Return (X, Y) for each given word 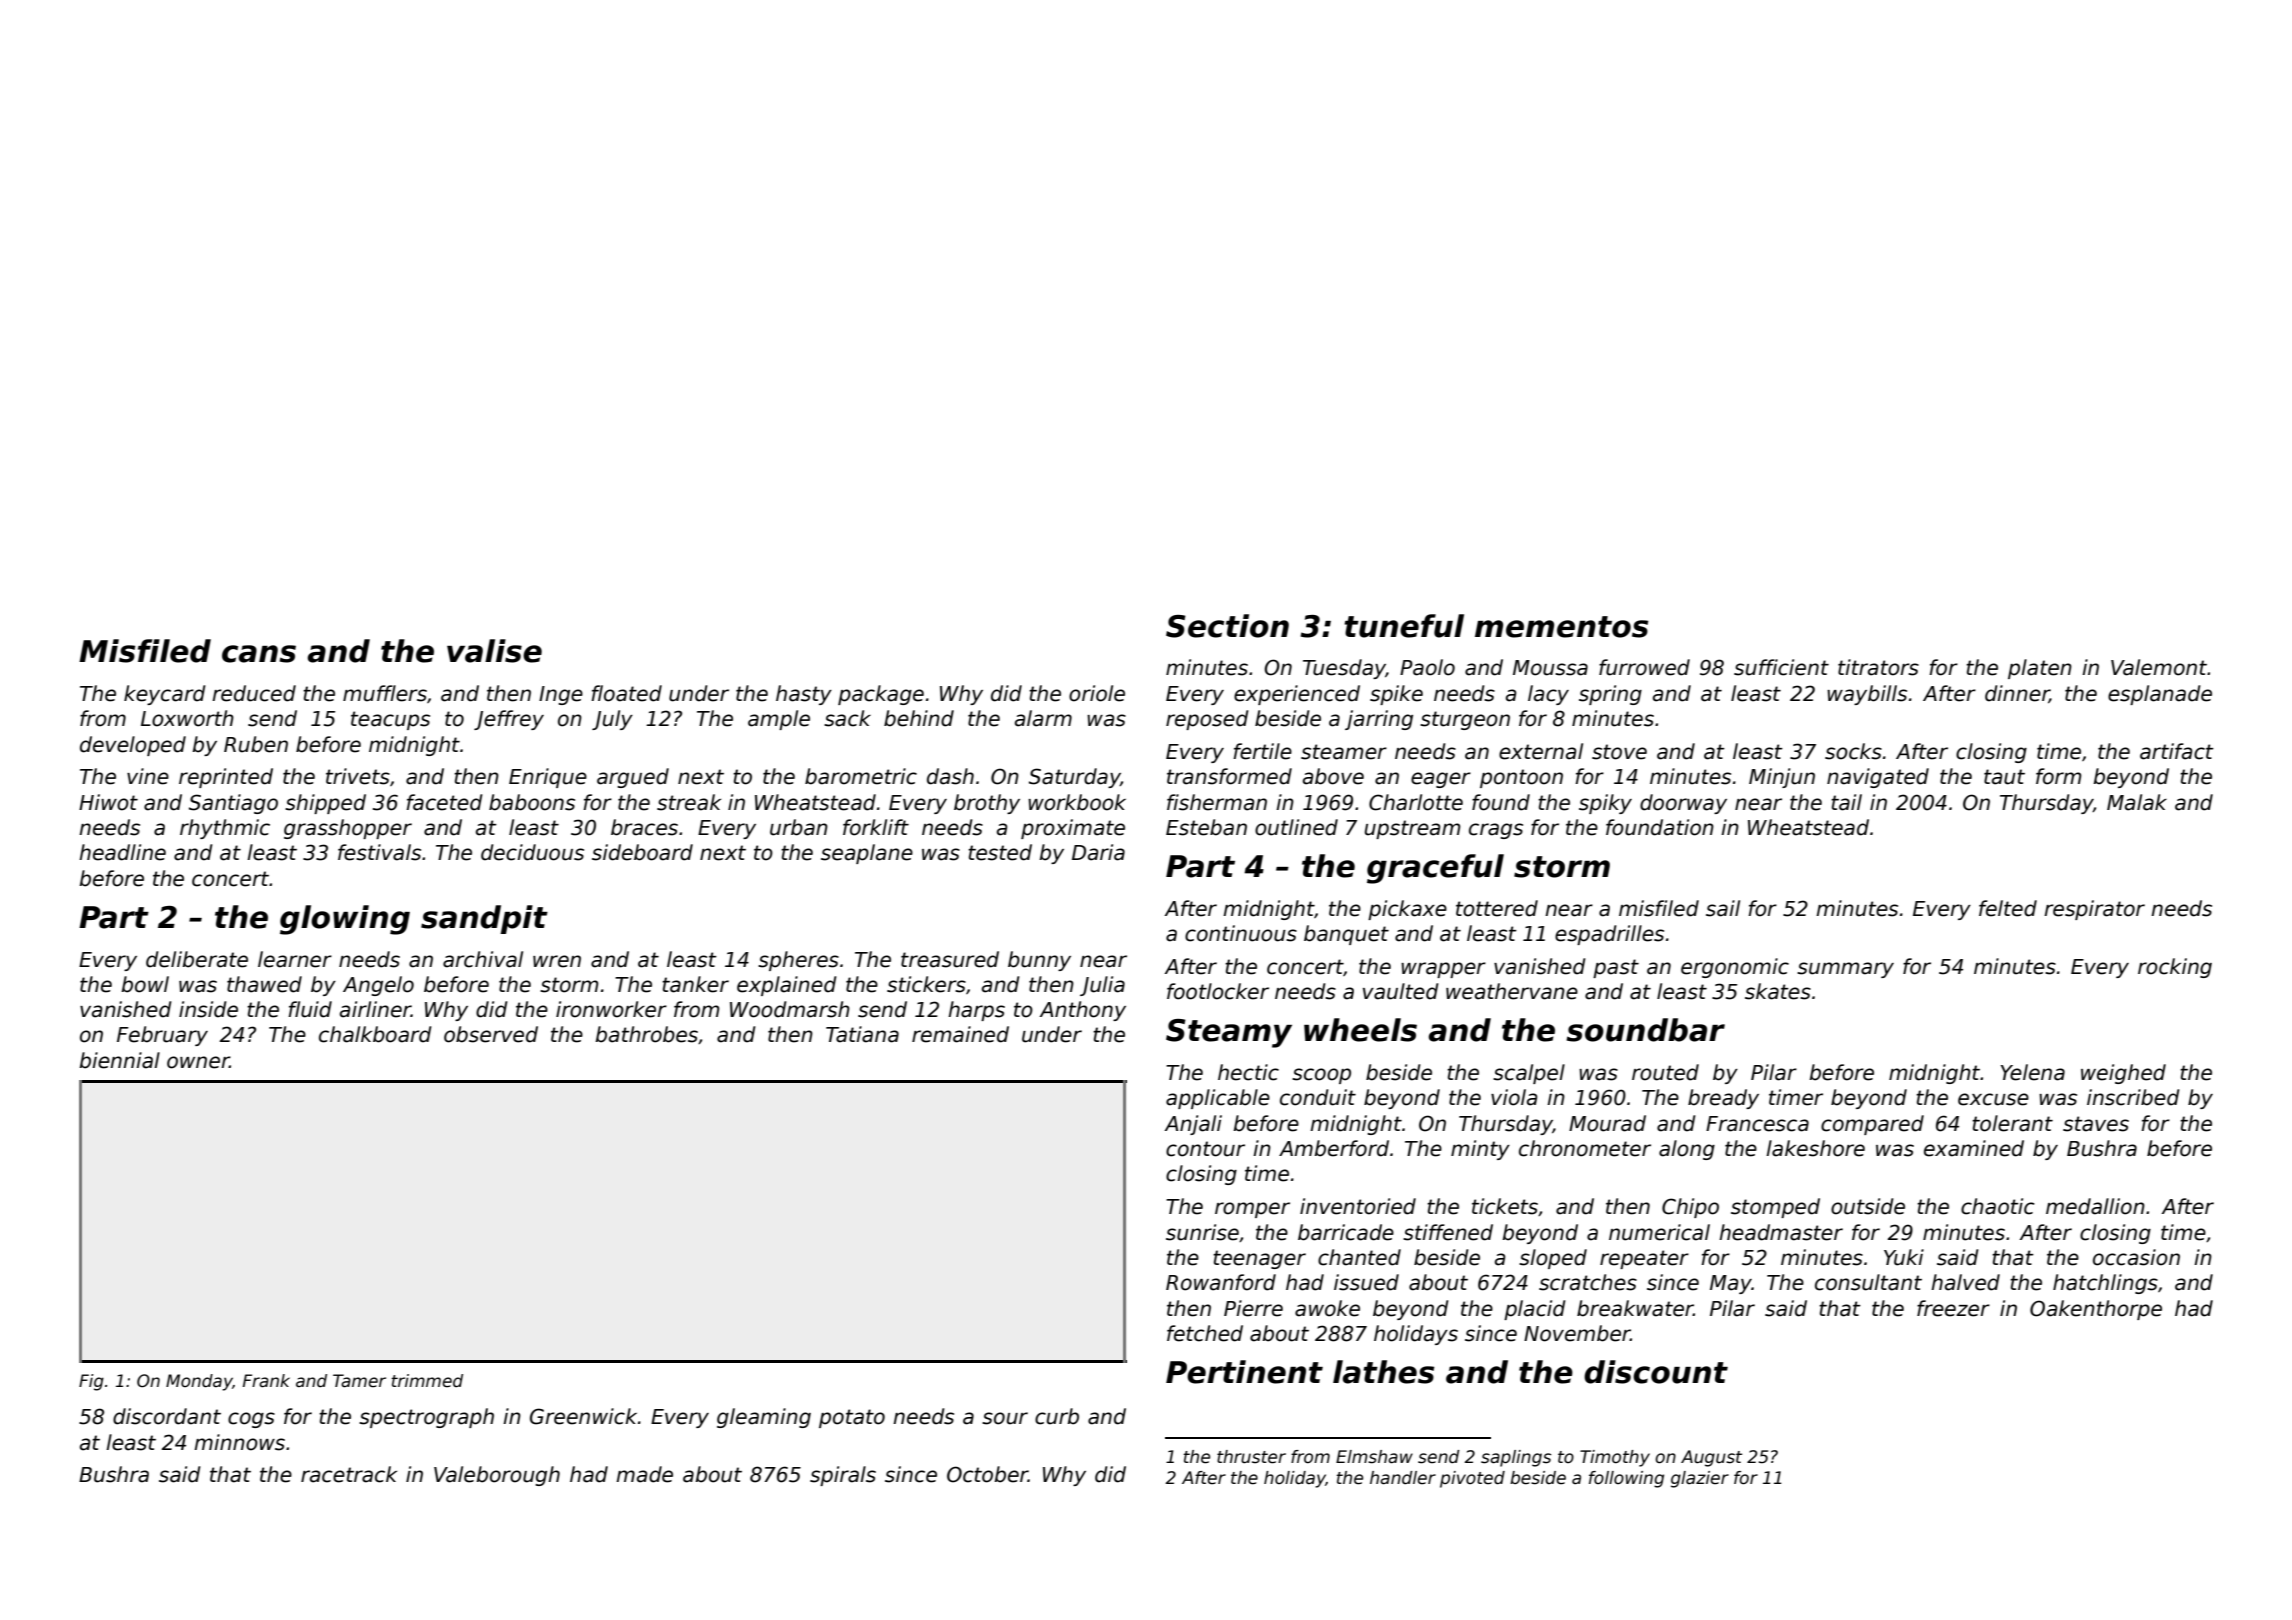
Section (1227, 626)
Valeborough (497, 1476)
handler (1403, 1478)
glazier (1700, 1479)
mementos (1561, 627)
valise (494, 651)
